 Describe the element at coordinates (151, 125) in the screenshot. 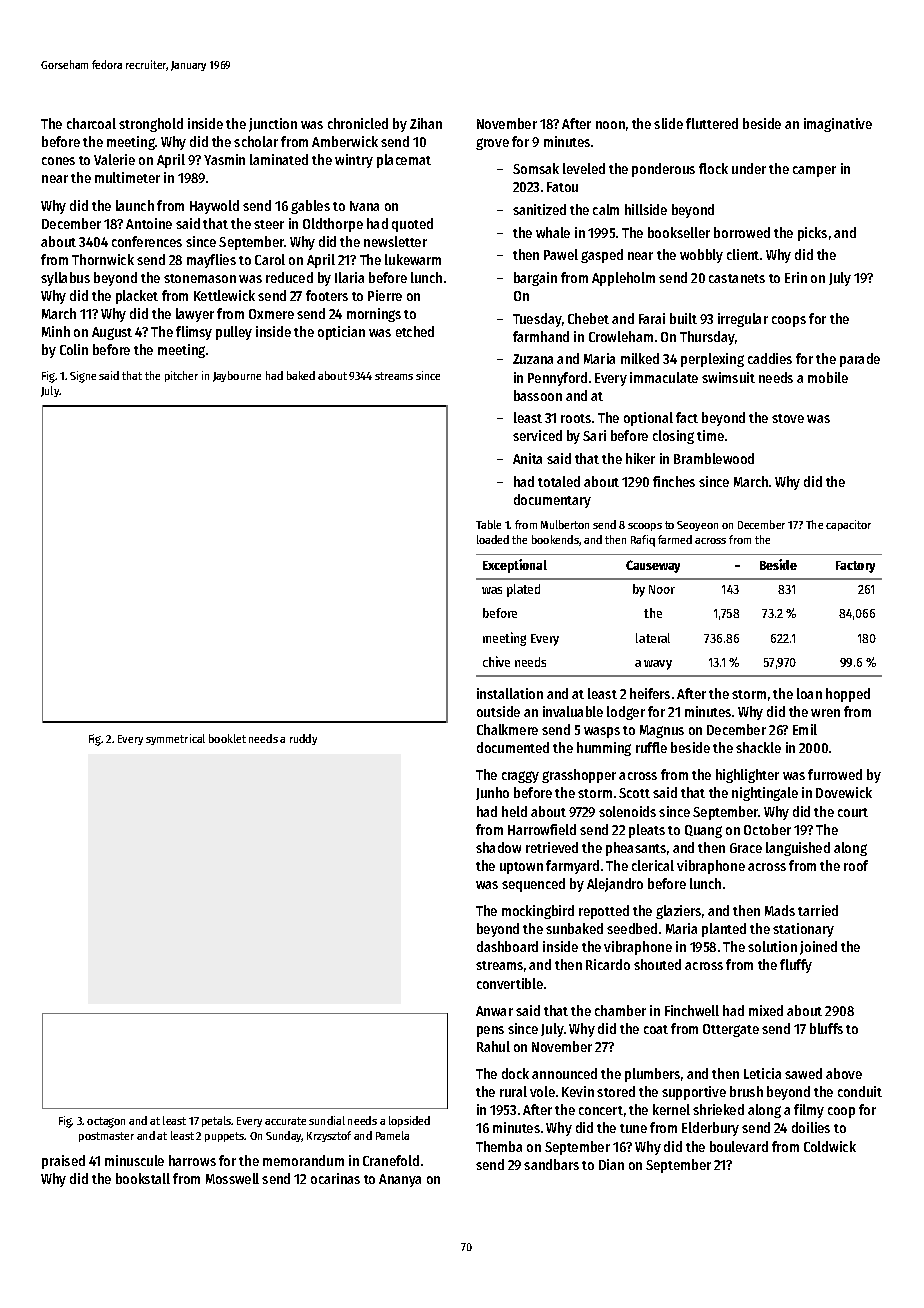

I see `stronghold` at that location.
